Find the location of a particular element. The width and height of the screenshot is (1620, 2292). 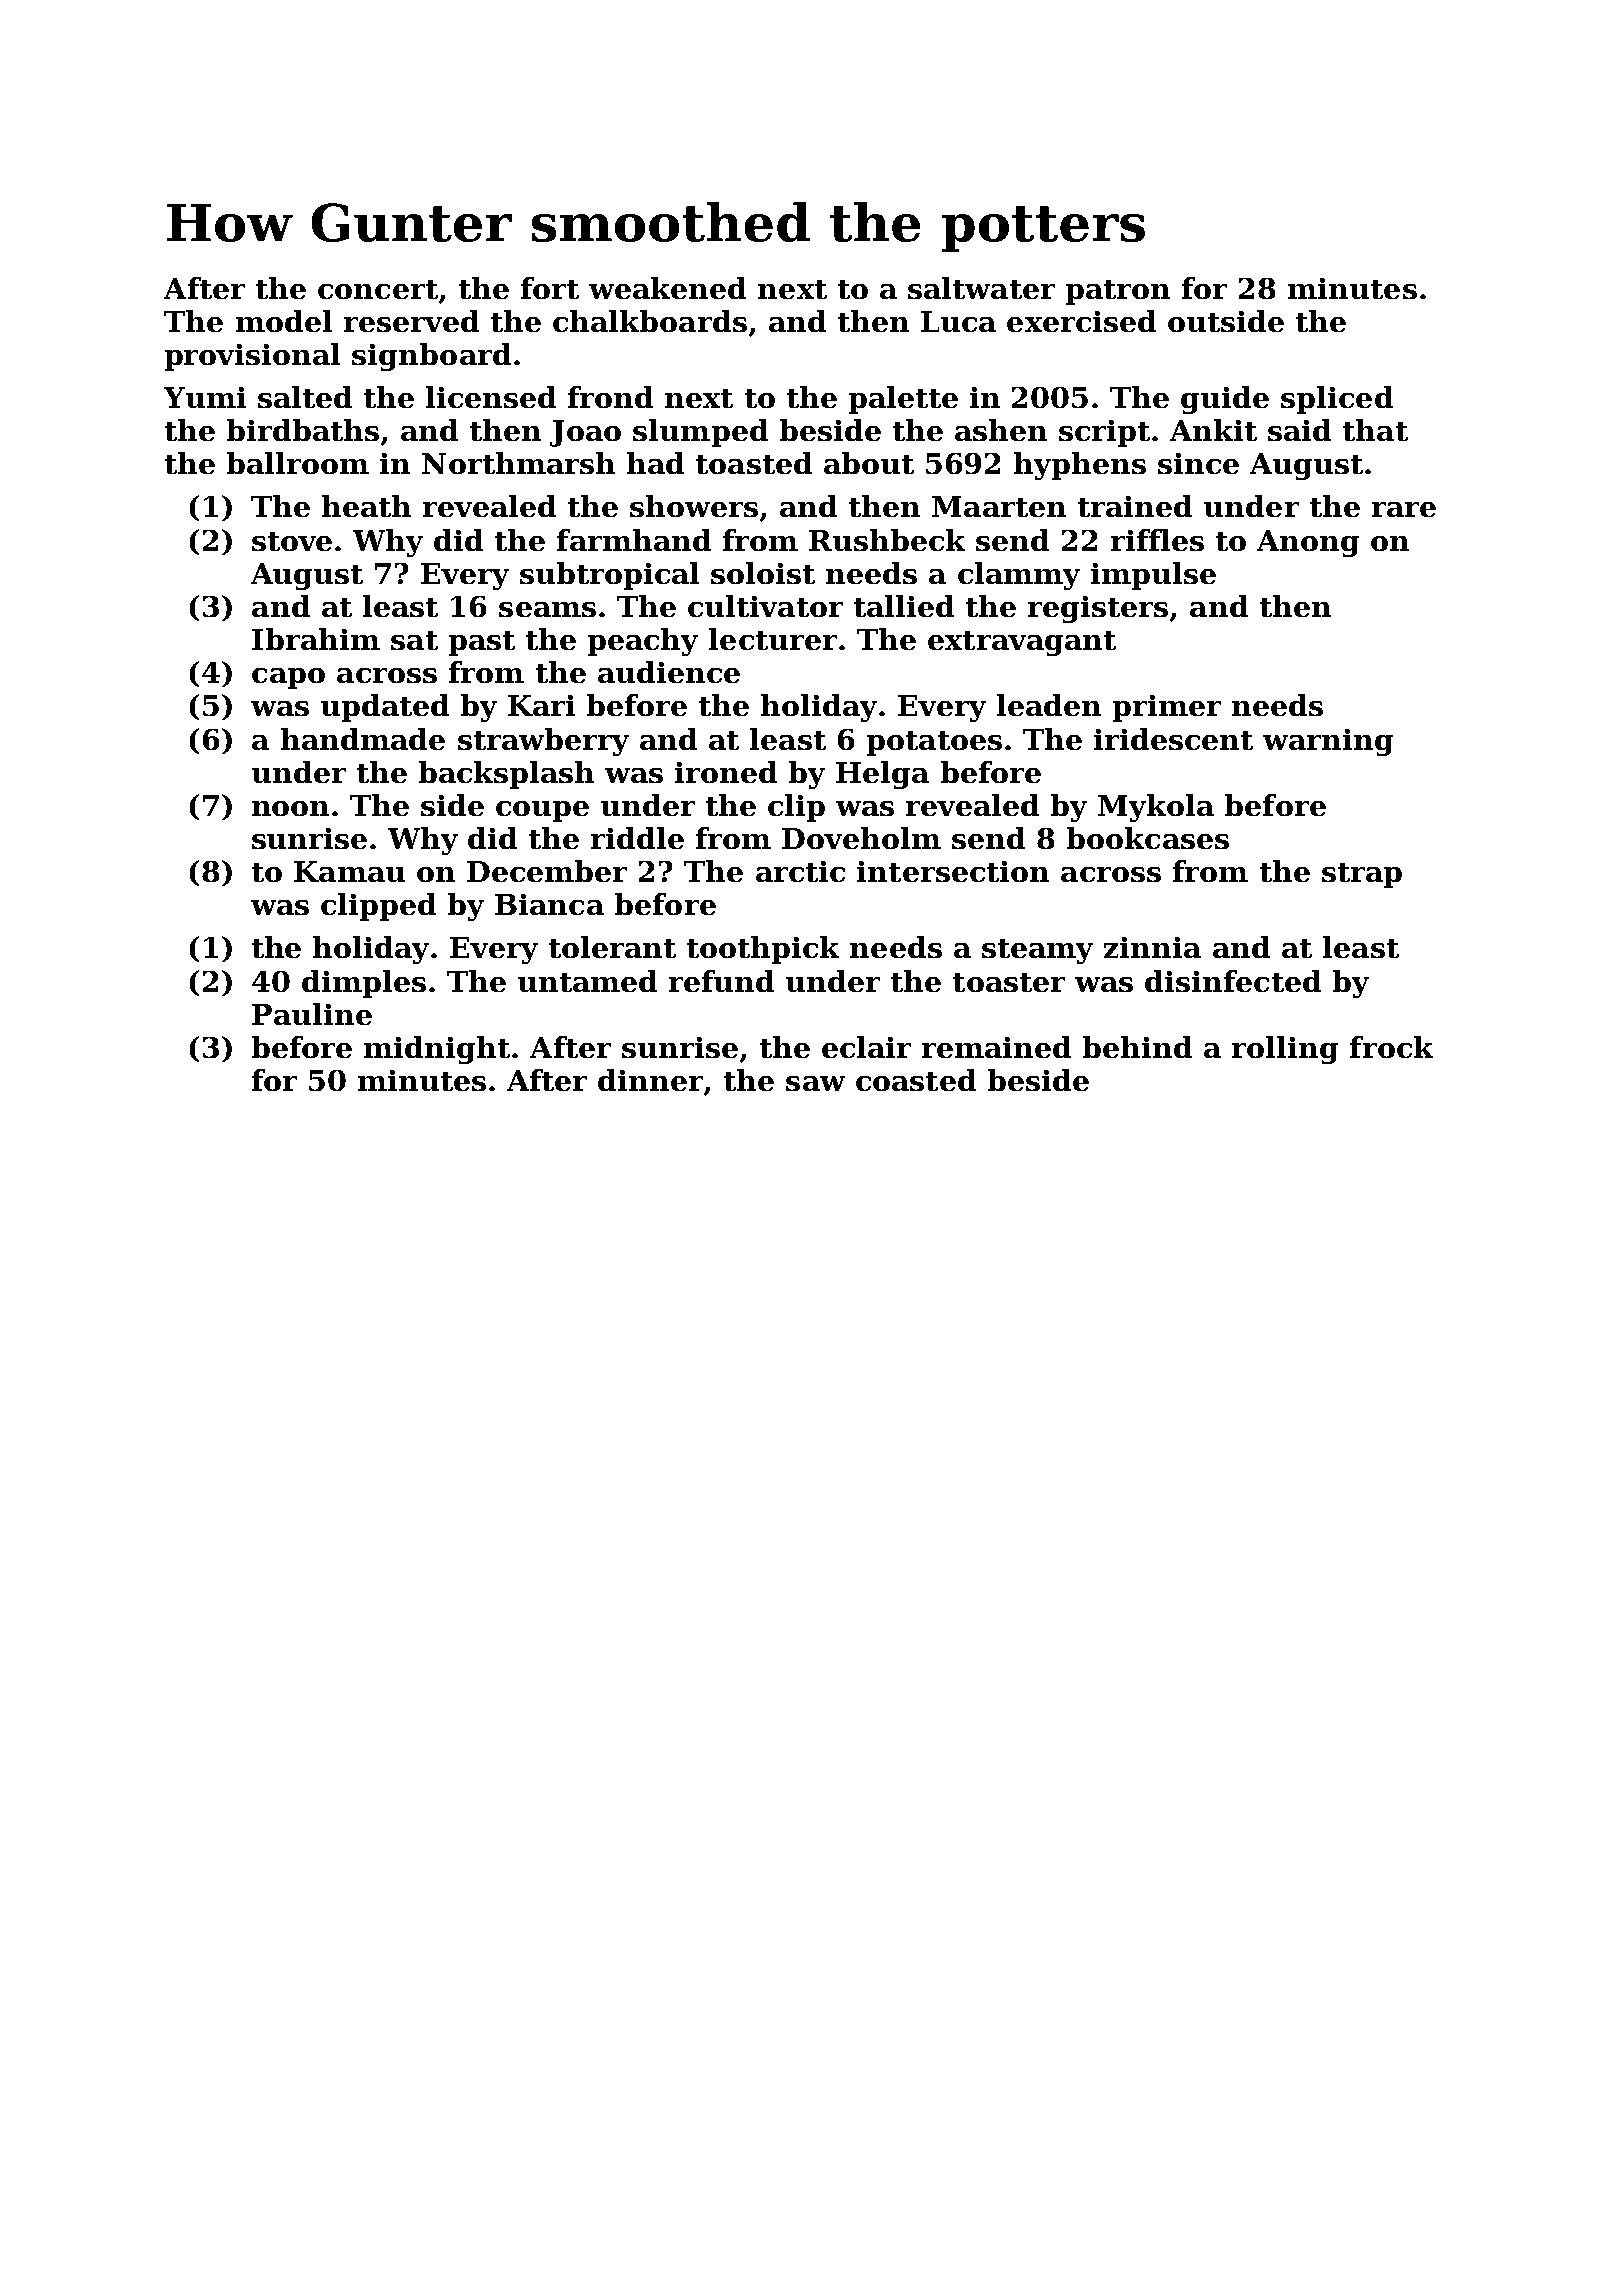

palette is located at coordinates (903, 400).
